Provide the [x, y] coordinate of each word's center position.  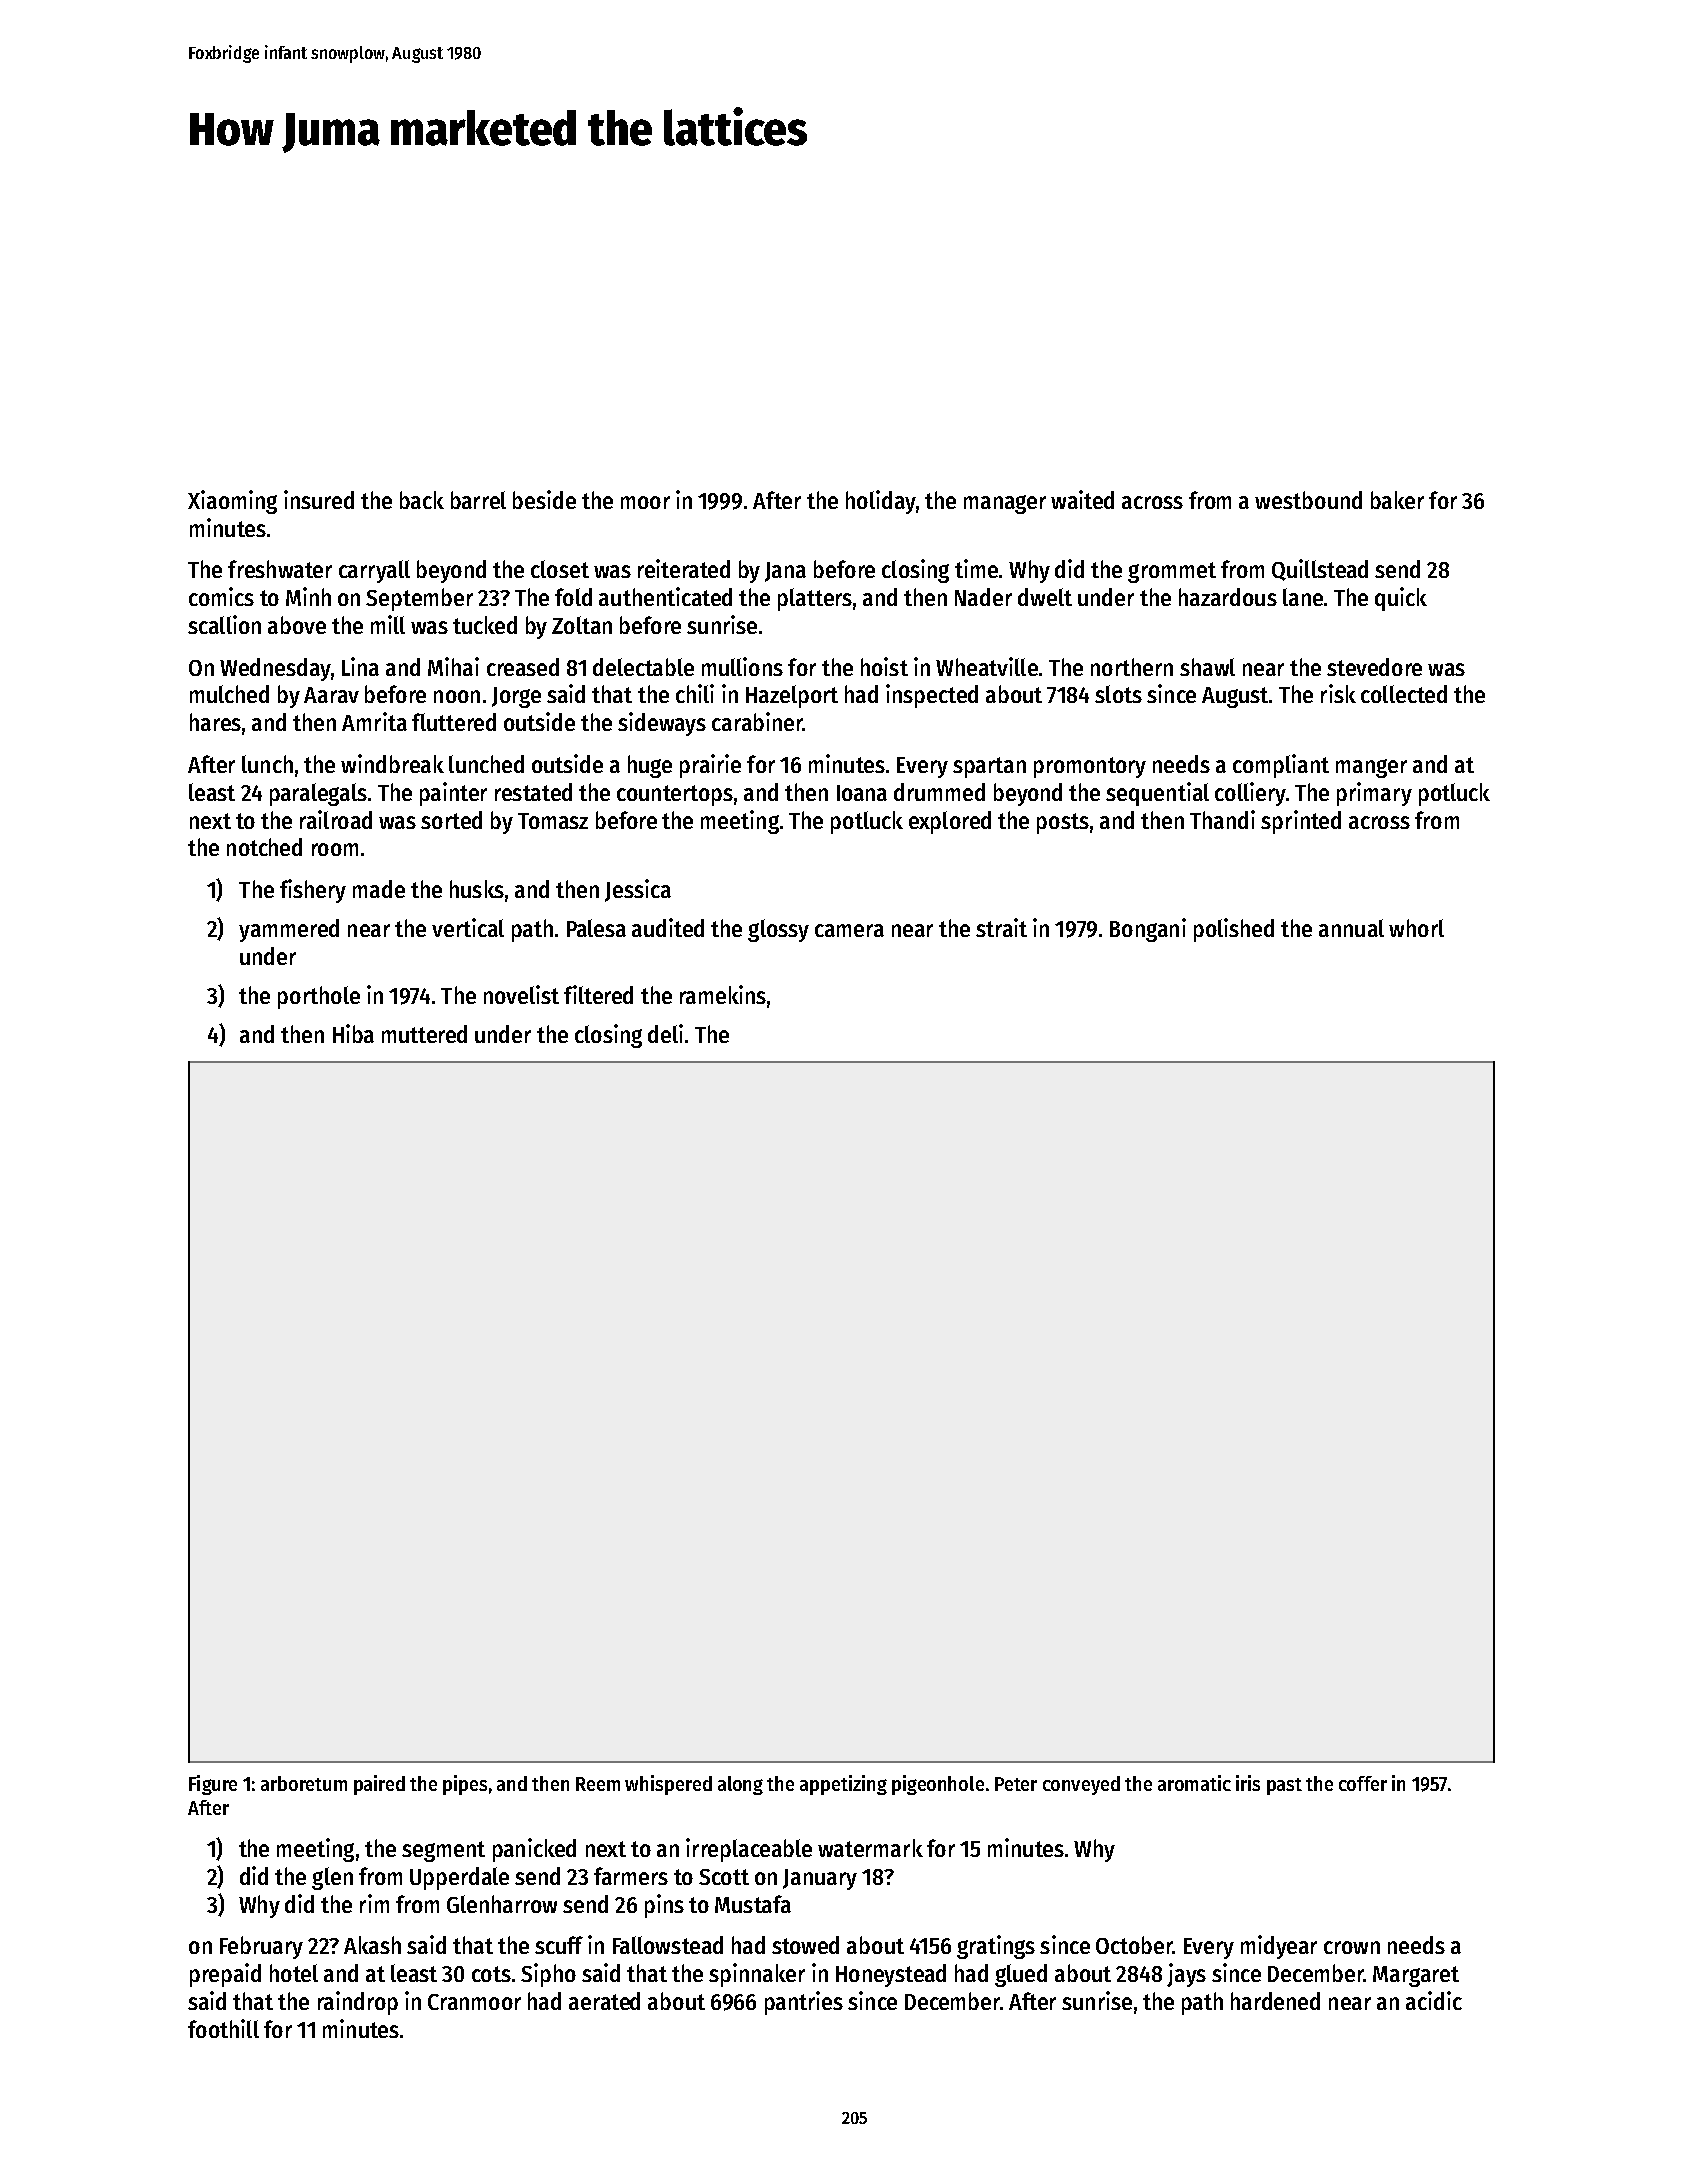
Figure [213, 1785]
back [422, 500]
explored [950, 822]
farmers [631, 1876]
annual [1351, 928]
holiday [880, 502]
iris [1248, 1783]
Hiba [353, 1033]
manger [1371, 768]
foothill [223, 2028]
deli [665, 1033]
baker [1397, 500]
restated [533, 792]
